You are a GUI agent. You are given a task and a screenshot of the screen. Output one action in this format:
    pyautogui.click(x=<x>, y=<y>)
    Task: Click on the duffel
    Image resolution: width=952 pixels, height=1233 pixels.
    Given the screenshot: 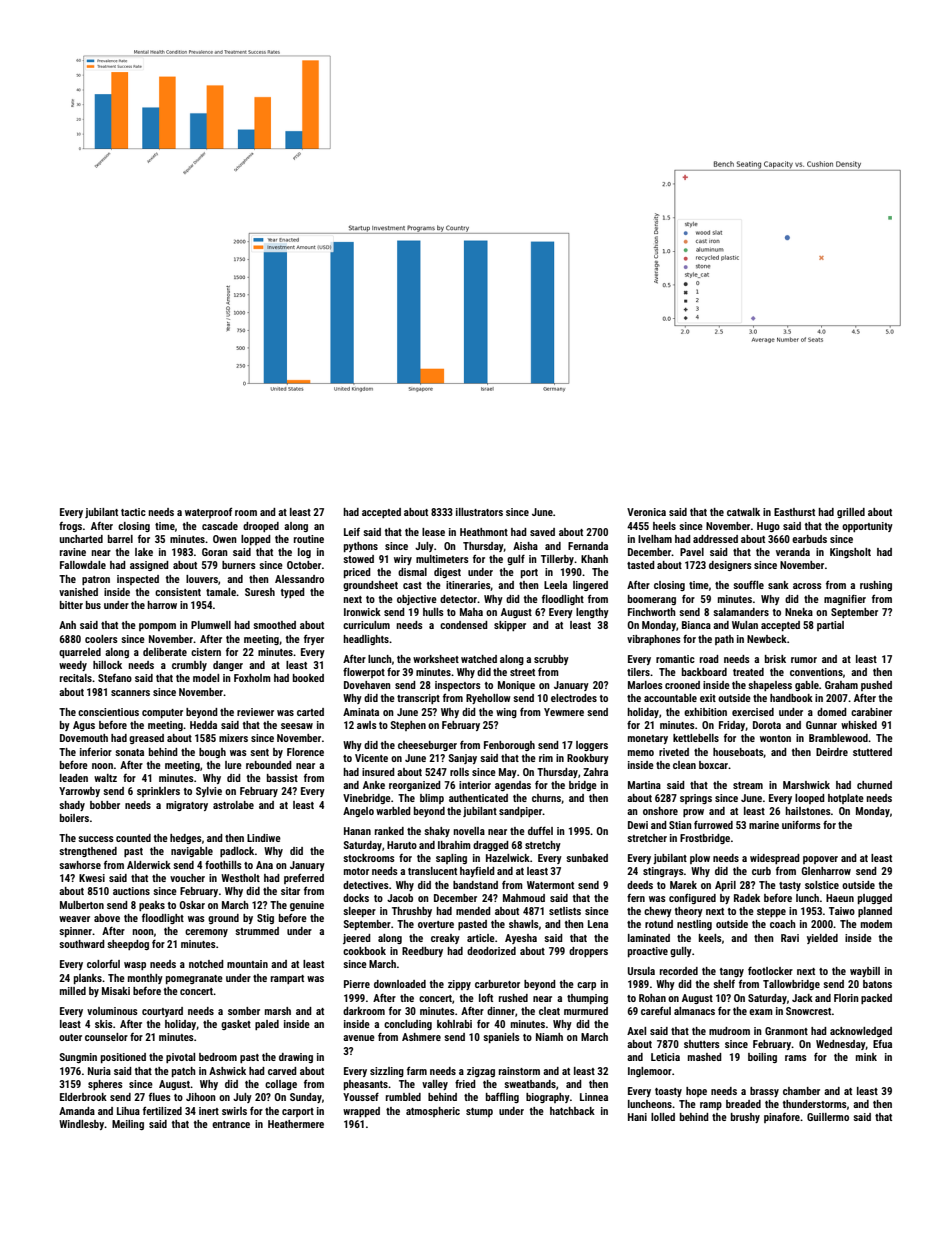 What is the action you would take?
    pyautogui.click(x=540, y=830)
